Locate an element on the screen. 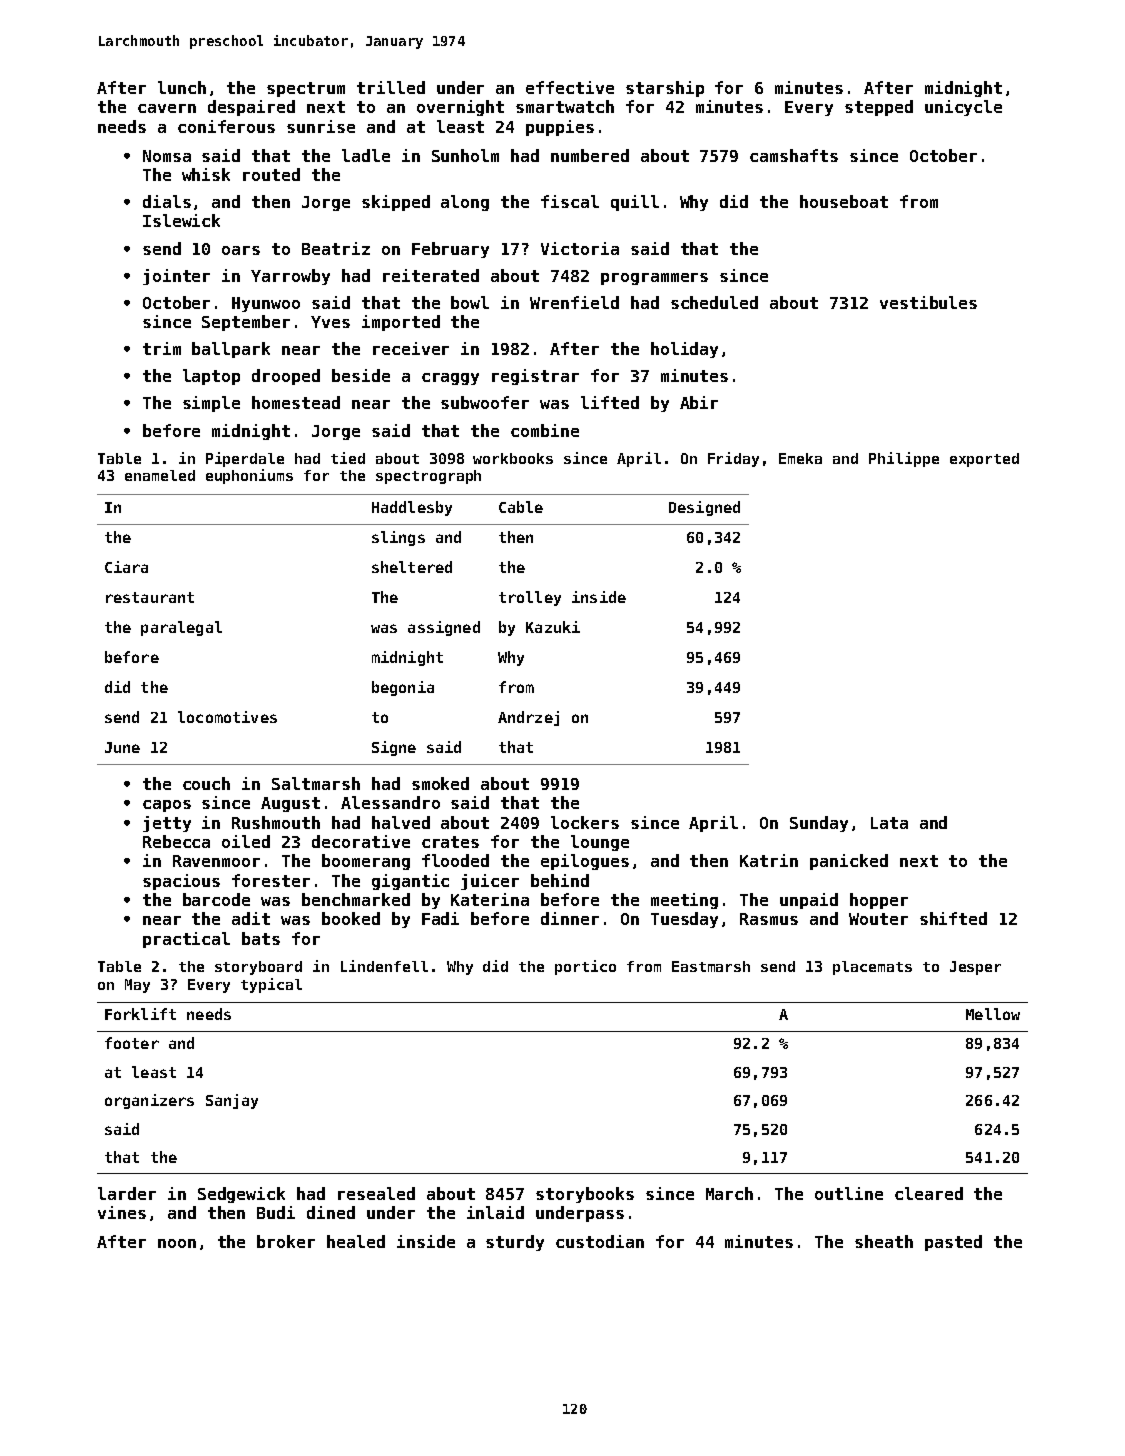 Image resolution: width=1125 pixels, height=1456 pixels. houseboat is located at coordinates (844, 201).
